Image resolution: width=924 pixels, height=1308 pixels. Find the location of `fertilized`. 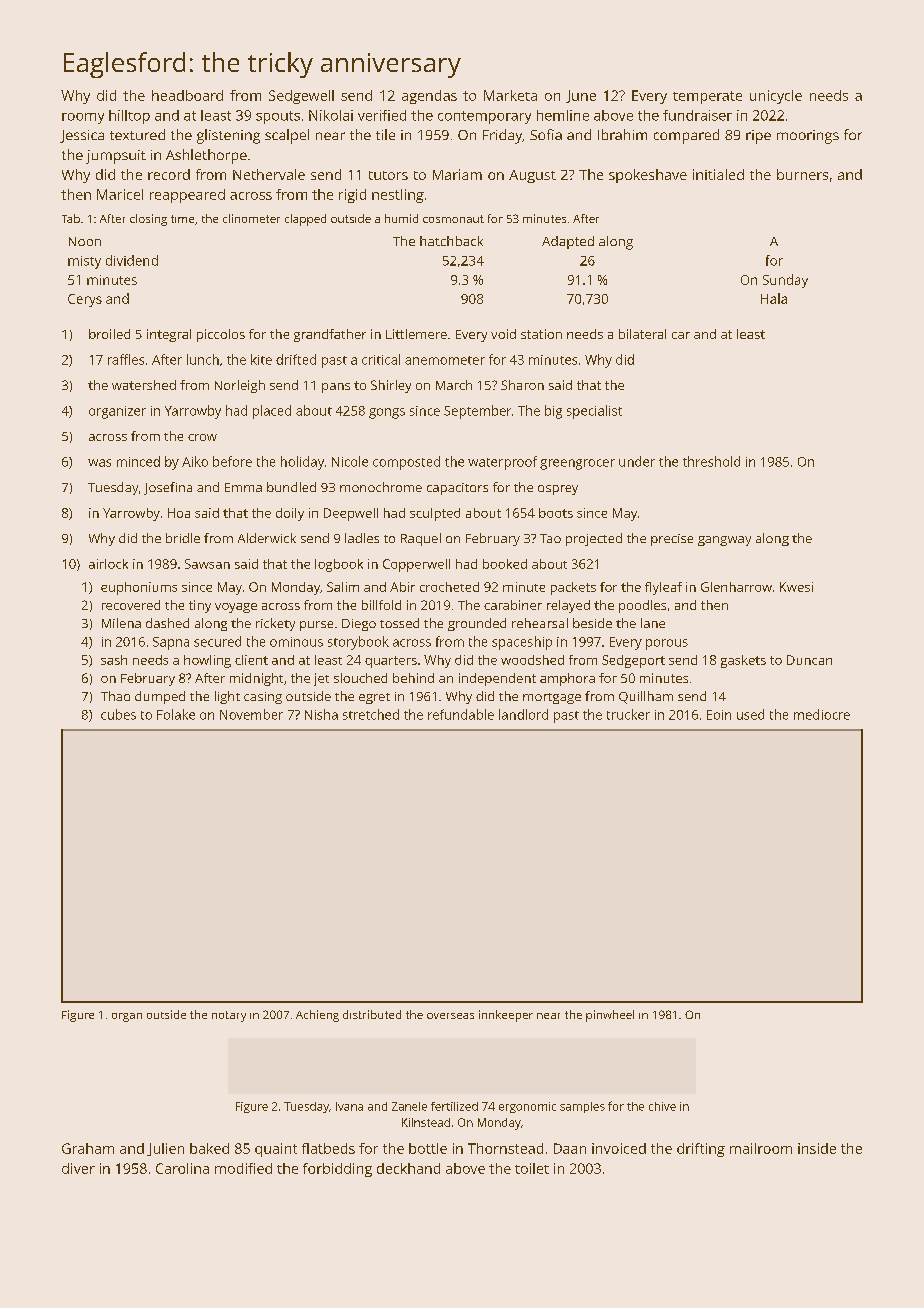

fertilized is located at coordinates (454, 1106).
